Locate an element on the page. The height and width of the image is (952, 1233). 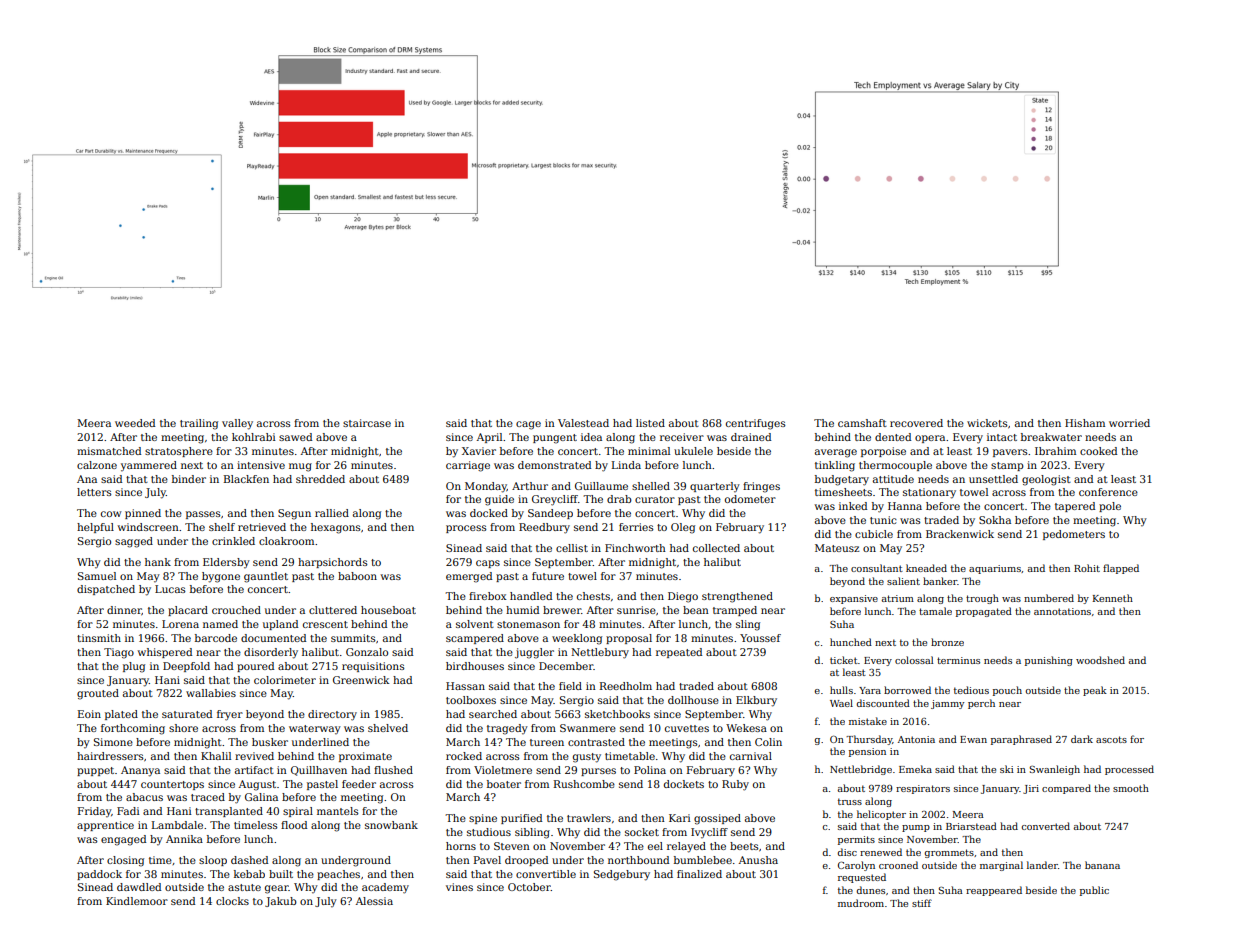
letters is located at coordinates (94, 492).
